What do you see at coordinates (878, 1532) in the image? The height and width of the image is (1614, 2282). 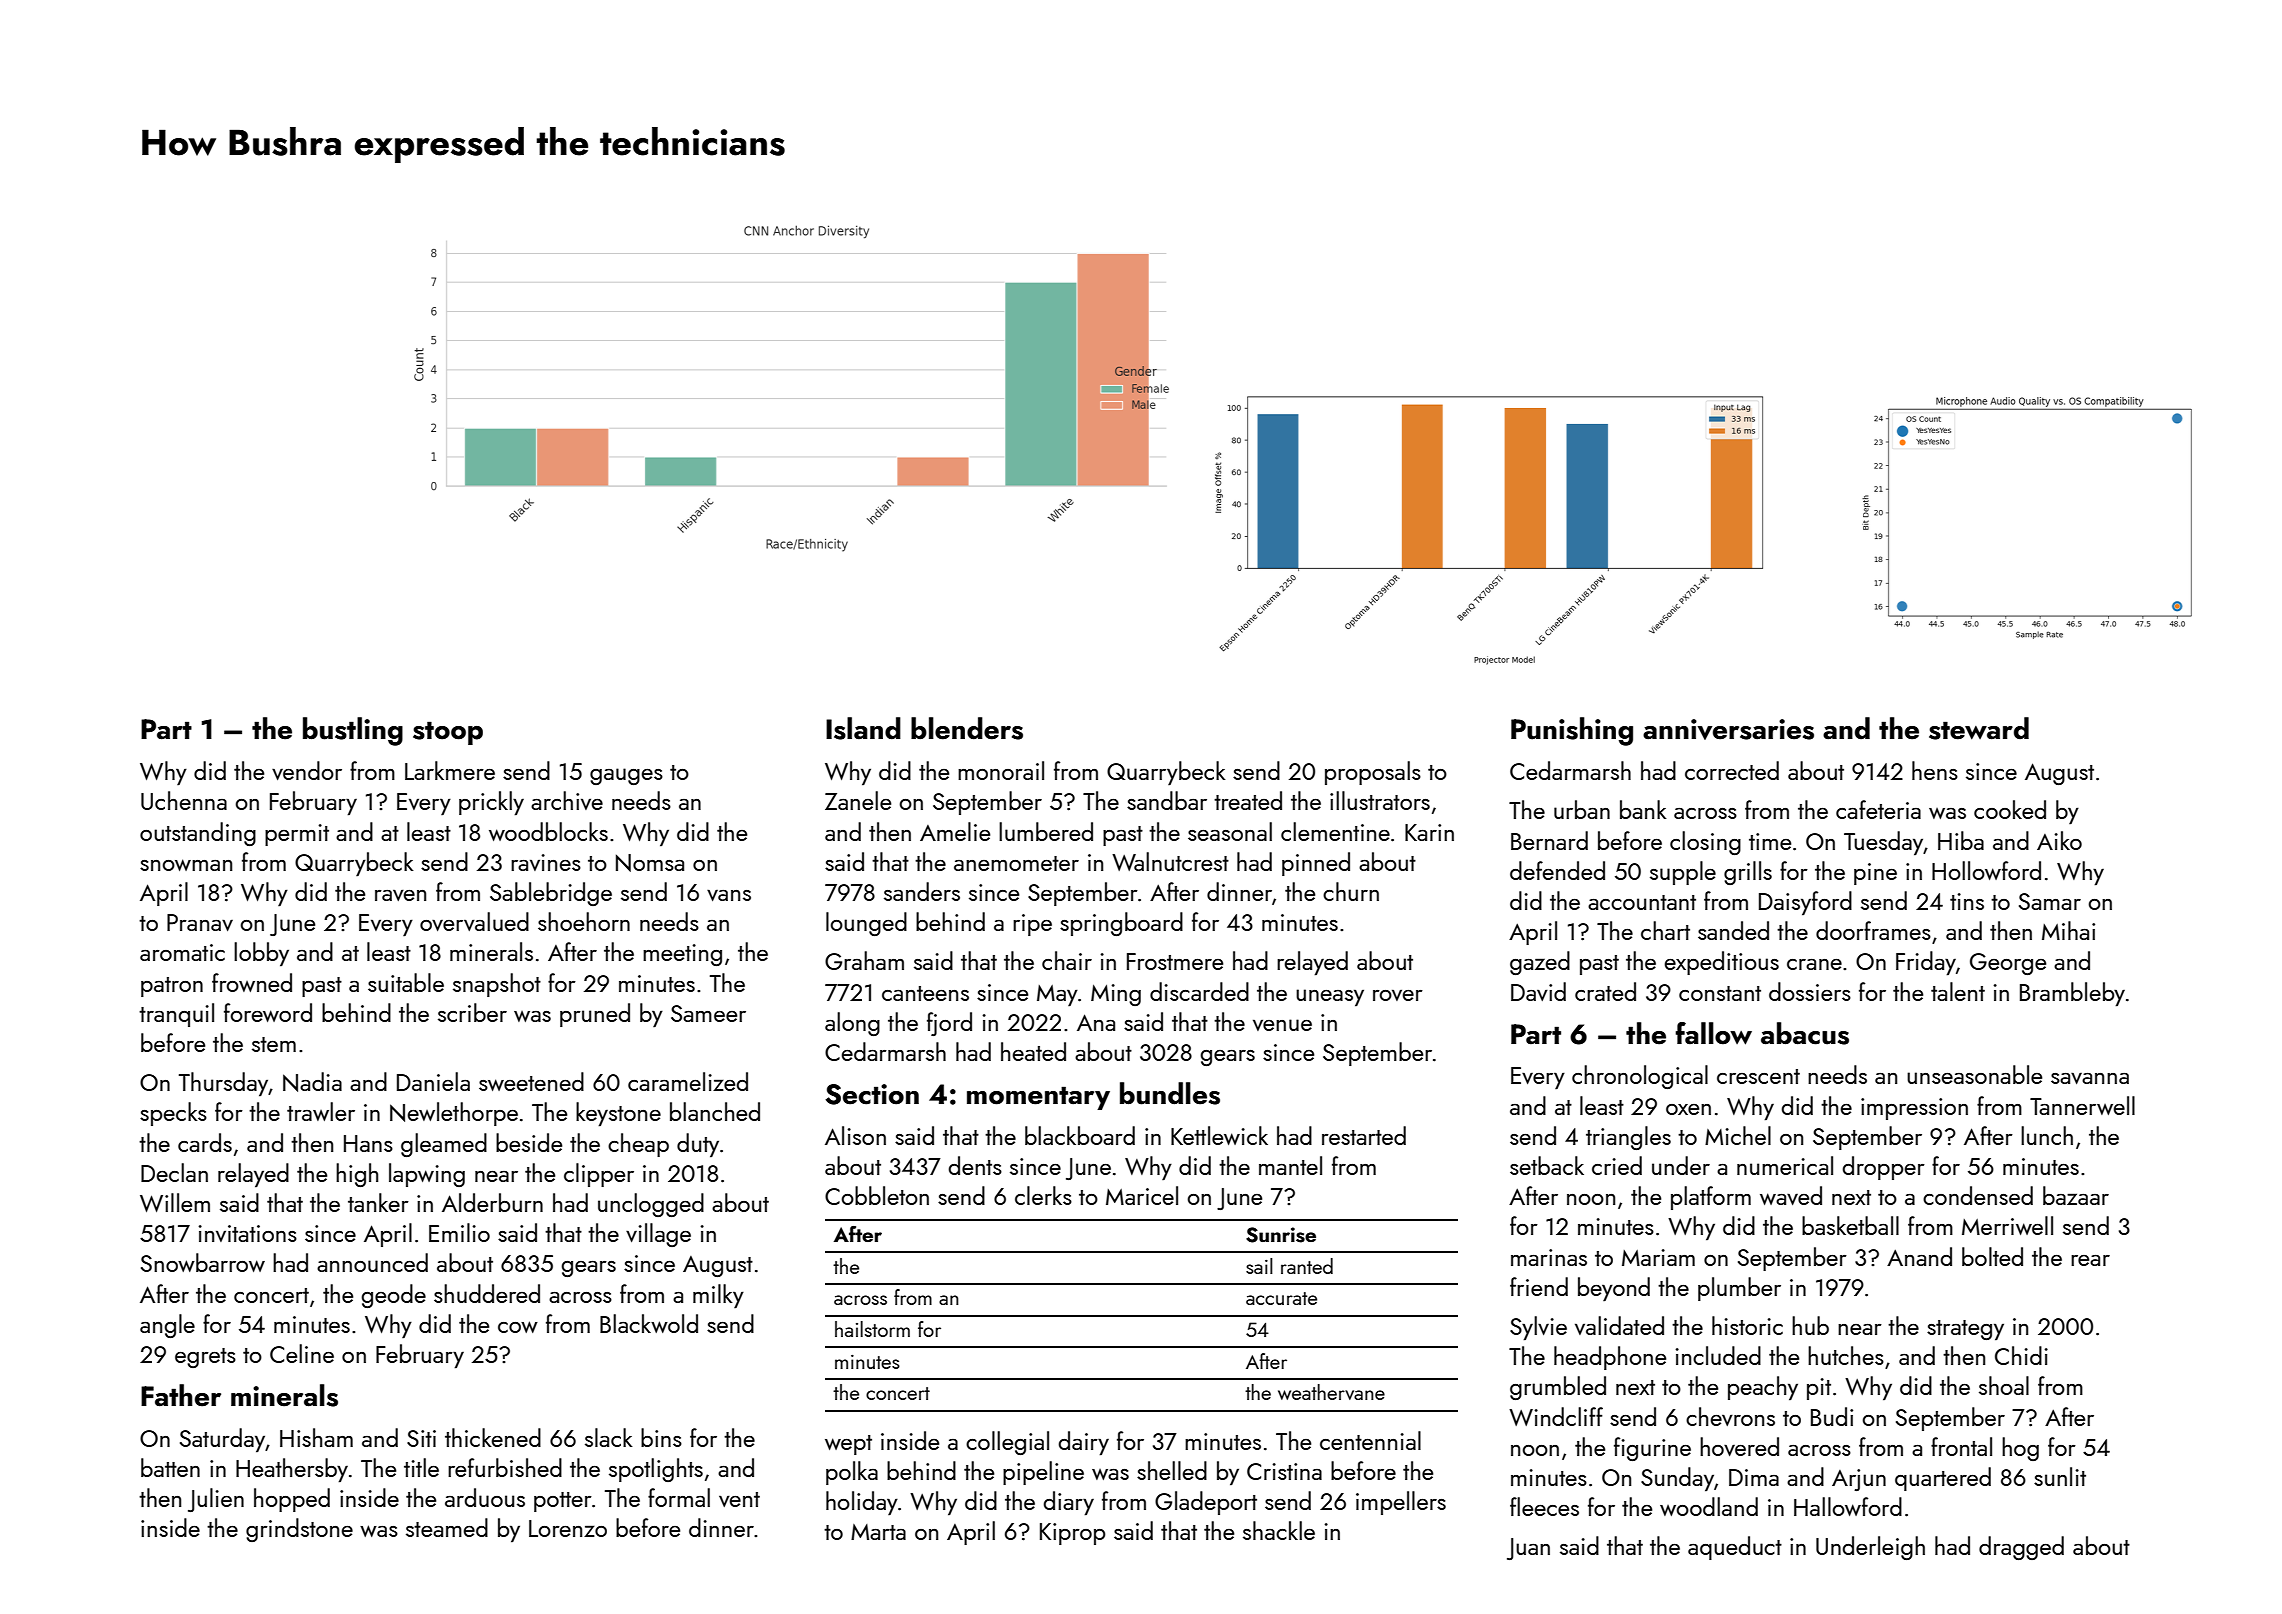 I see `Marta` at bounding box center [878, 1532].
